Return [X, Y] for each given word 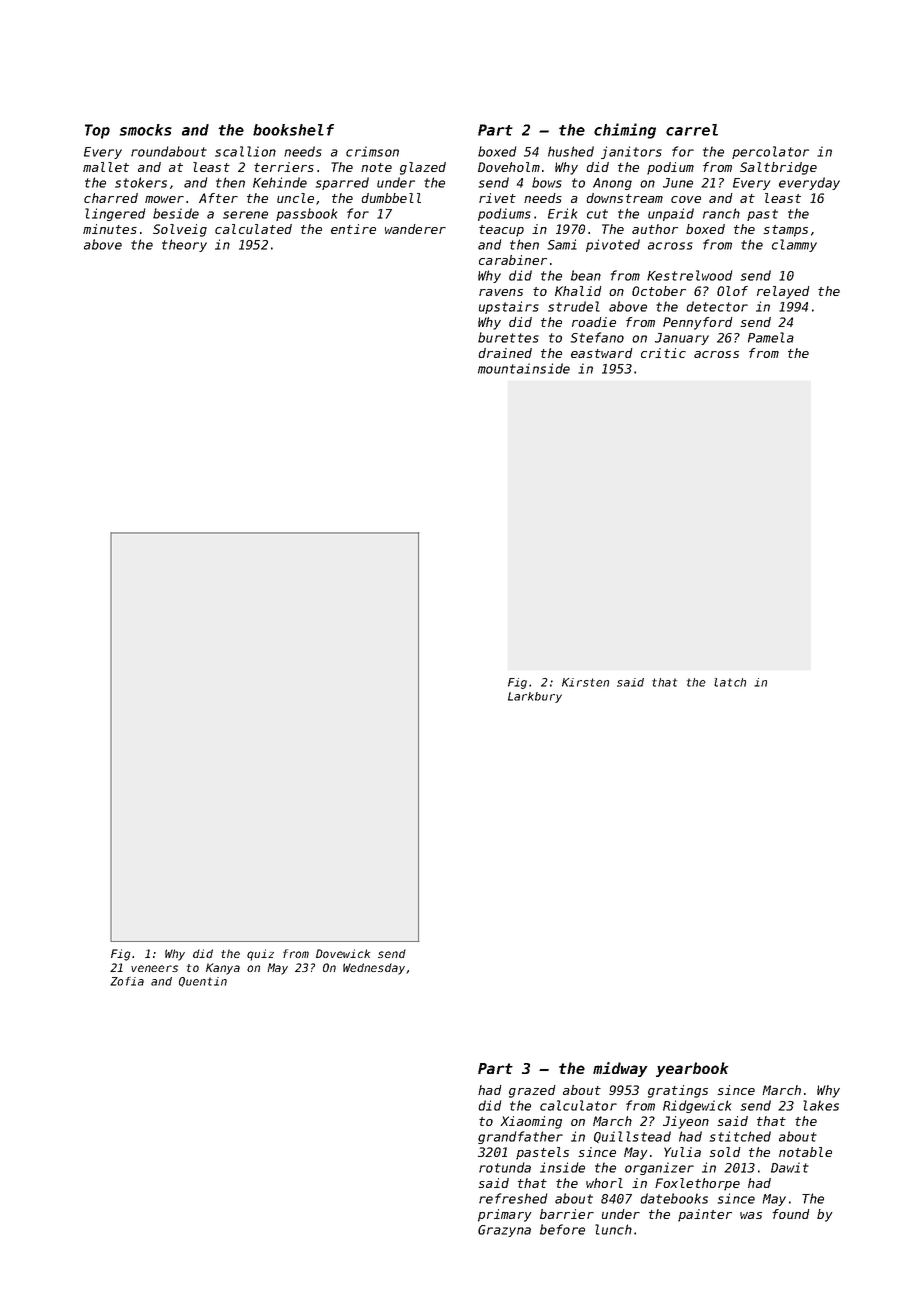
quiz [260, 955]
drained [505, 353]
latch [730, 682]
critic [663, 353]
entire [353, 229]
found [791, 1214]
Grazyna [504, 1231]
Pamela [771, 337]
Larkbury [535, 697]
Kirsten [585, 682]
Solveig [180, 230]
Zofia [127, 981]
